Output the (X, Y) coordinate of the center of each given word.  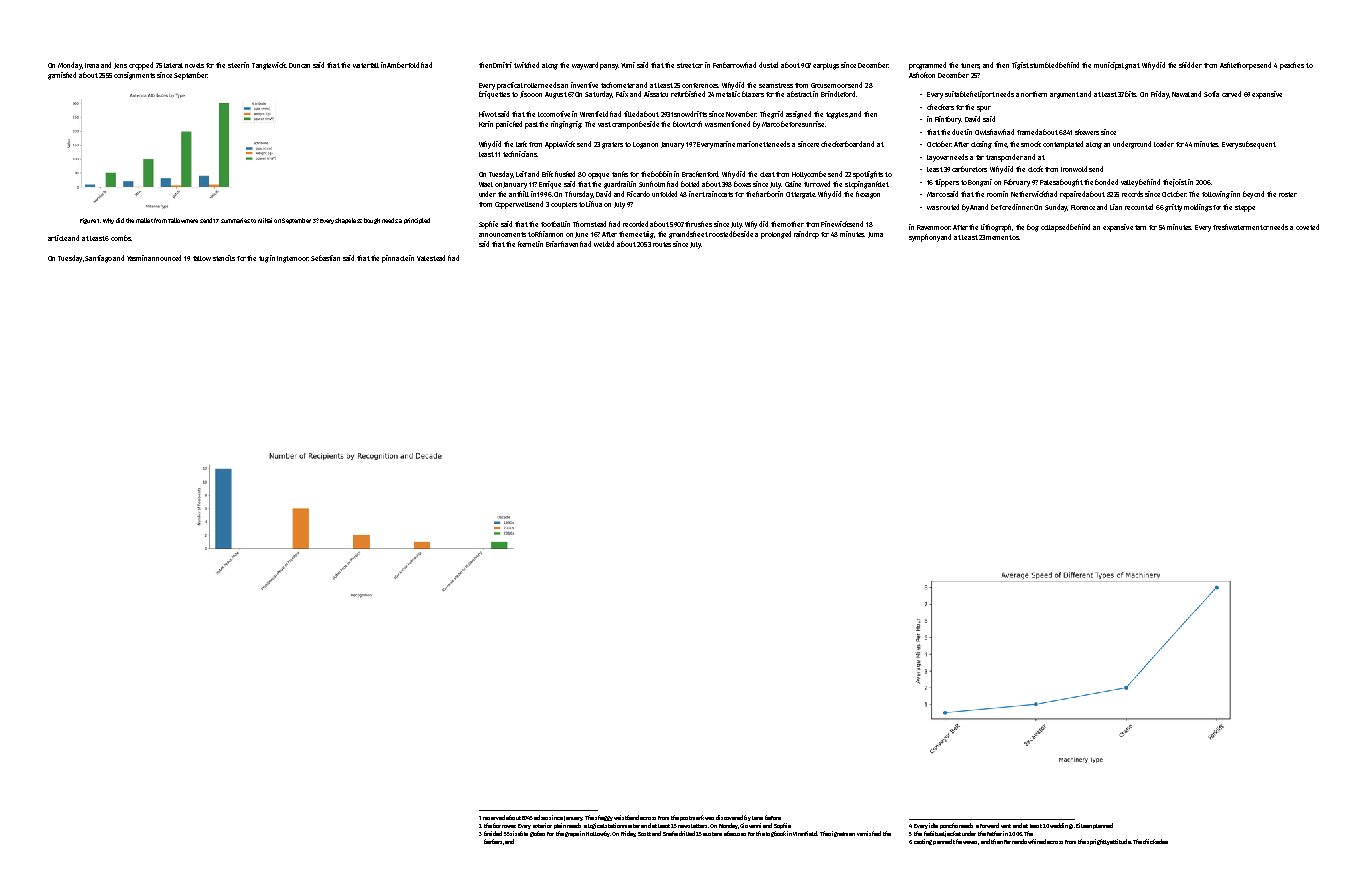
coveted (1307, 227)
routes (662, 244)
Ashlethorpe (1238, 66)
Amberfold (403, 65)
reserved (494, 817)
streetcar (690, 65)
